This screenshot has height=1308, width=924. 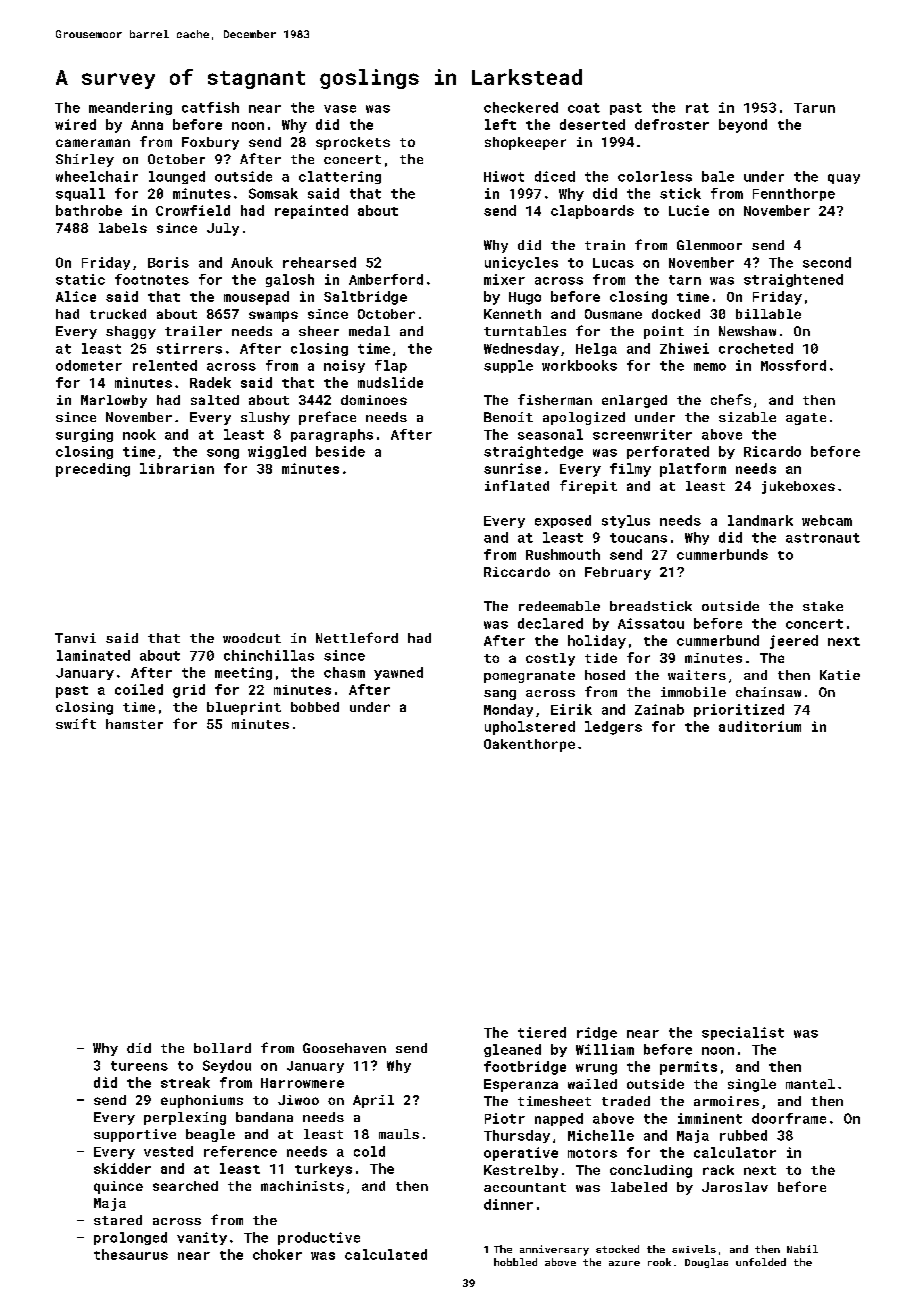 I want to click on specialist, so click(x=743, y=1033).
